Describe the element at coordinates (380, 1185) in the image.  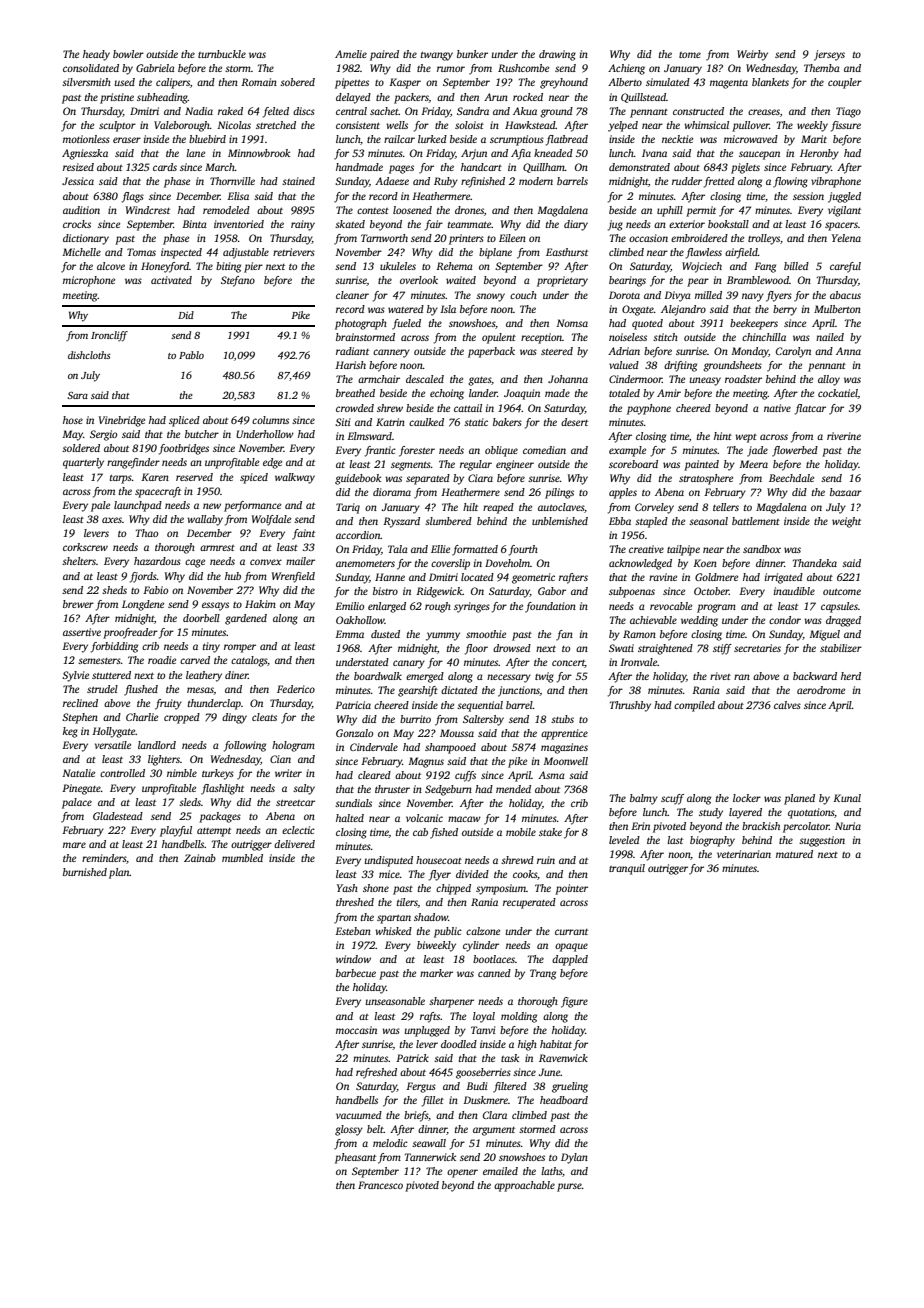
I see `Francesco` at that location.
